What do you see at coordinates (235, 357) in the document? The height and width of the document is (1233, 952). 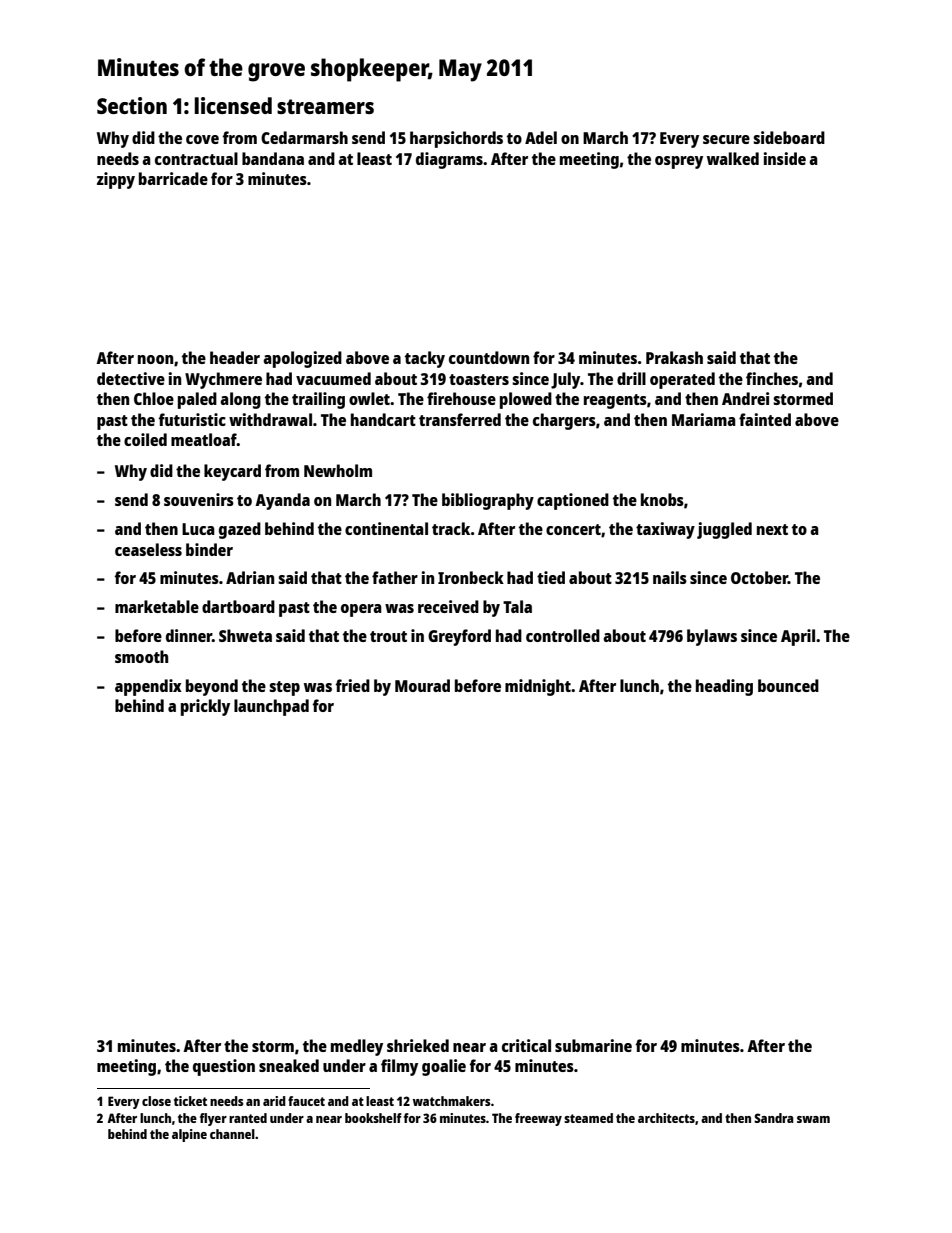 I see `header` at bounding box center [235, 357].
